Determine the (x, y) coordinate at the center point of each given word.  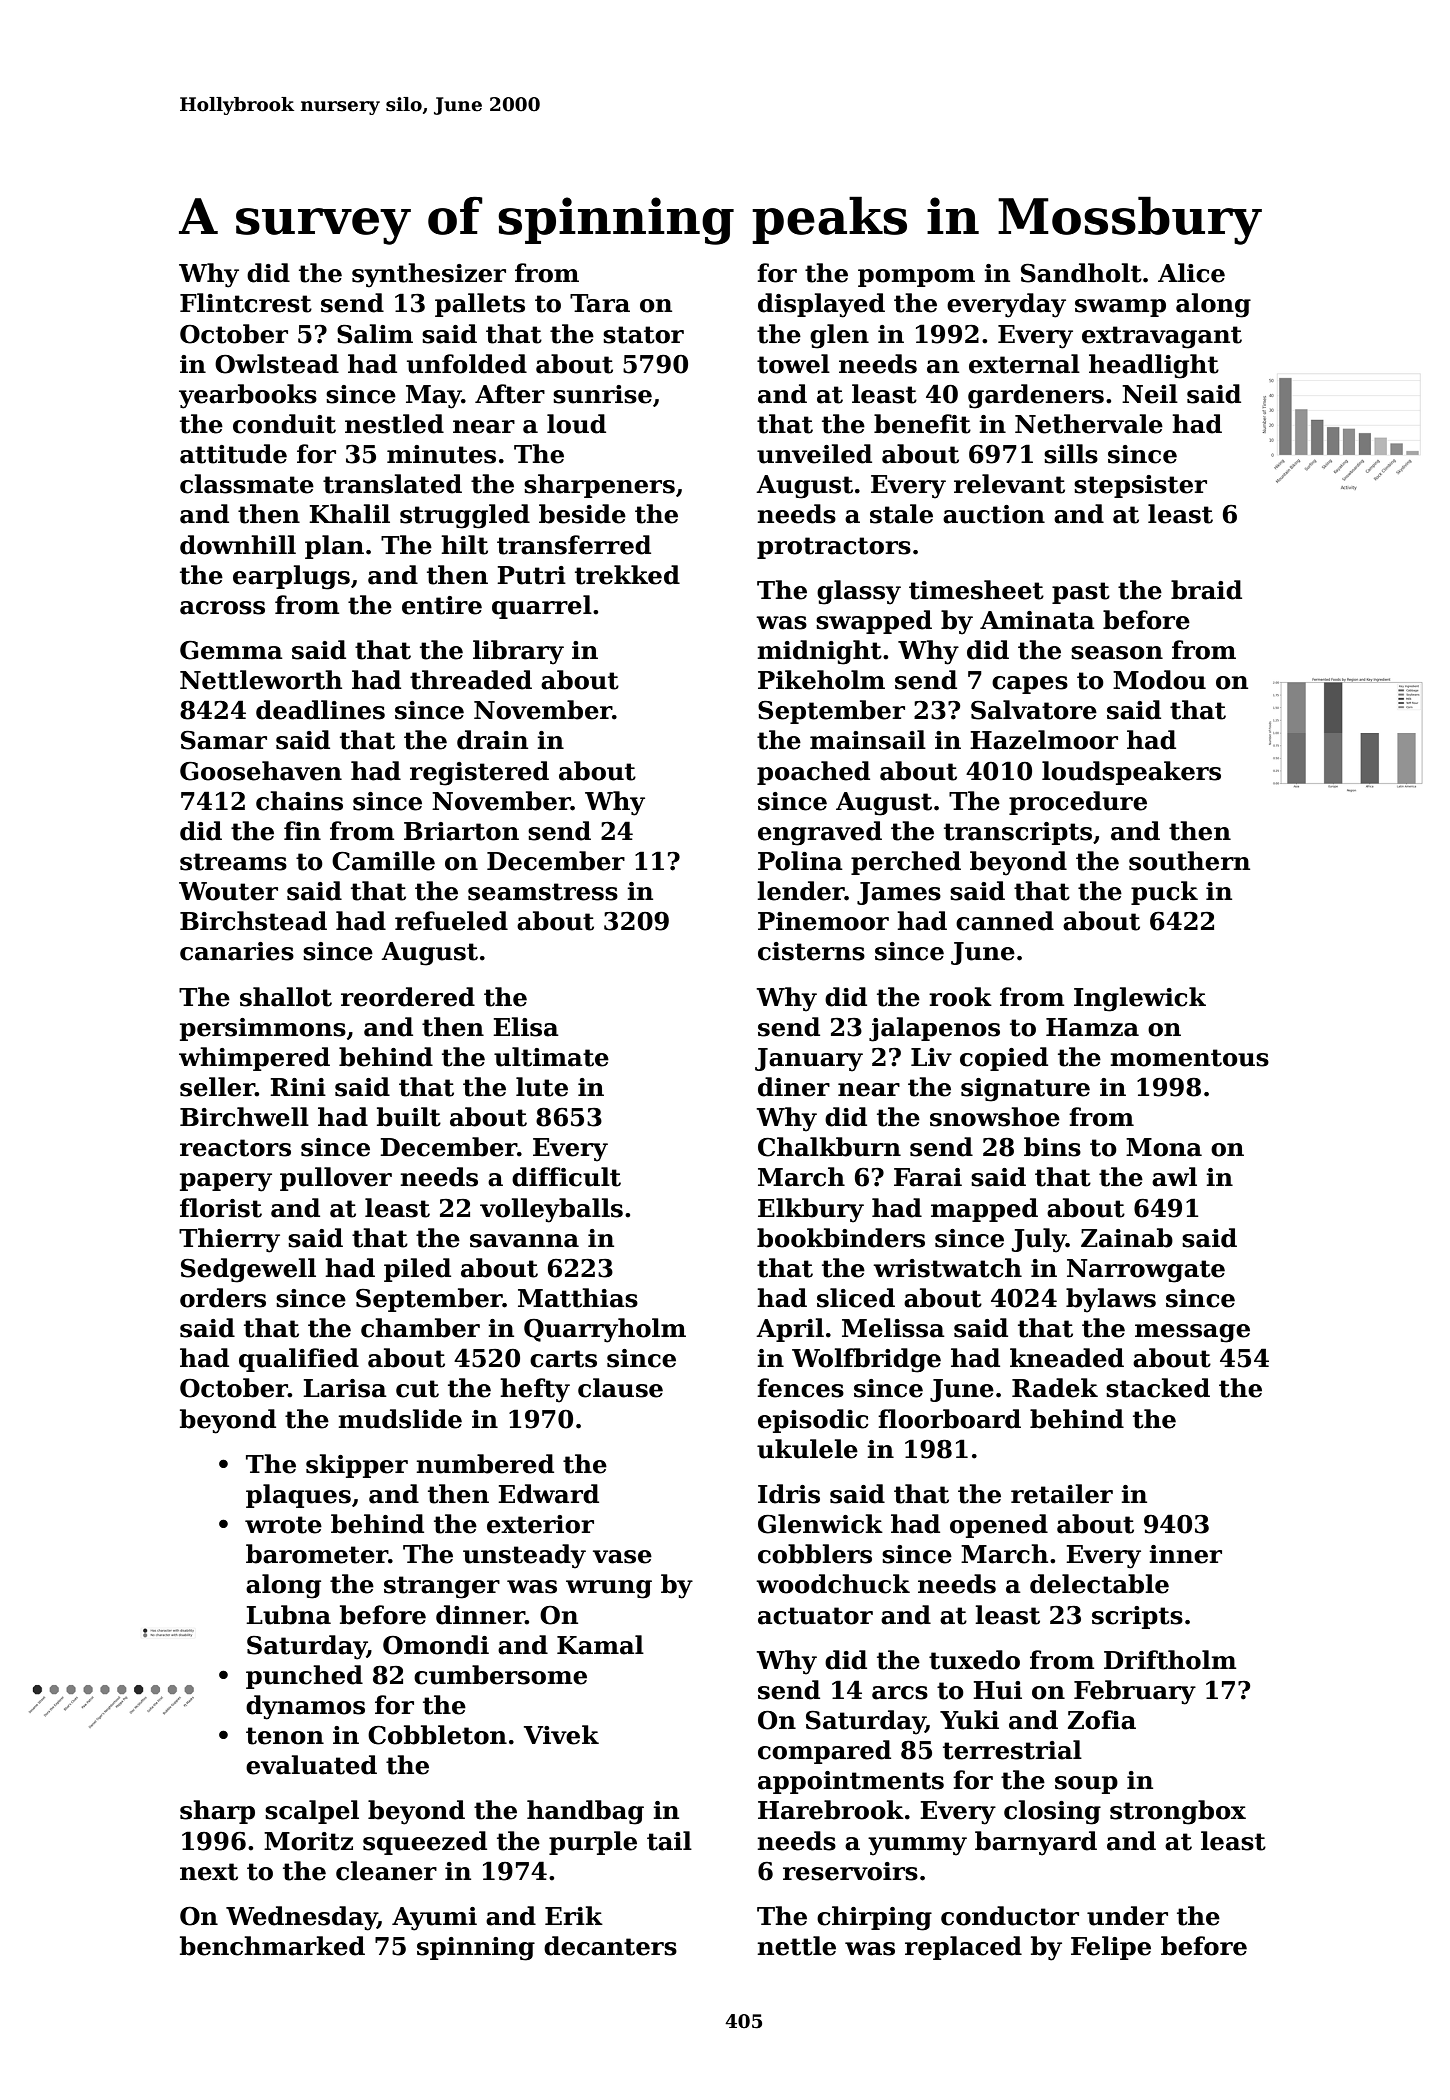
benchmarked (272, 1946)
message (1192, 1333)
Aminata (1037, 620)
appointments (851, 1782)
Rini (298, 1087)
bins (1052, 1147)
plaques (298, 1496)
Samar (224, 740)
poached (813, 773)
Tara (600, 303)
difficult (566, 1177)
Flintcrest (246, 303)
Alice (1191, 273)
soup (1086, 1785)
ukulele (807, 1449)
